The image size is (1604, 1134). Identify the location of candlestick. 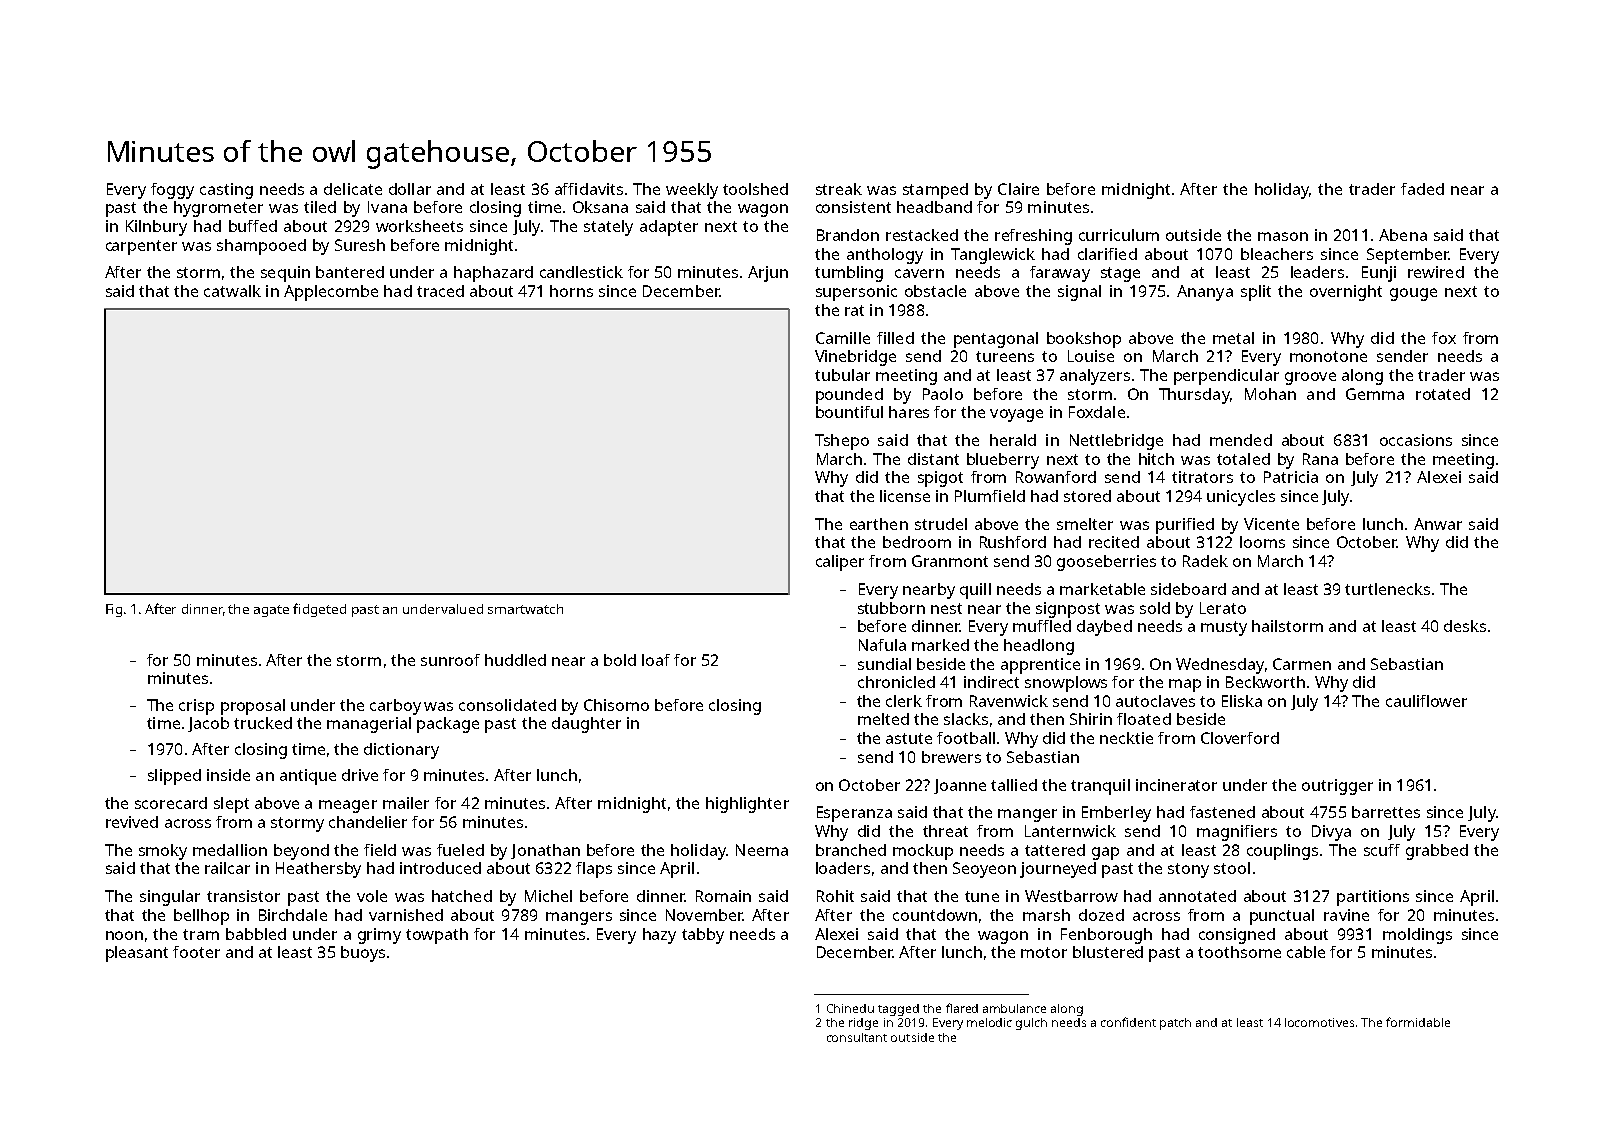
(581, 272).
